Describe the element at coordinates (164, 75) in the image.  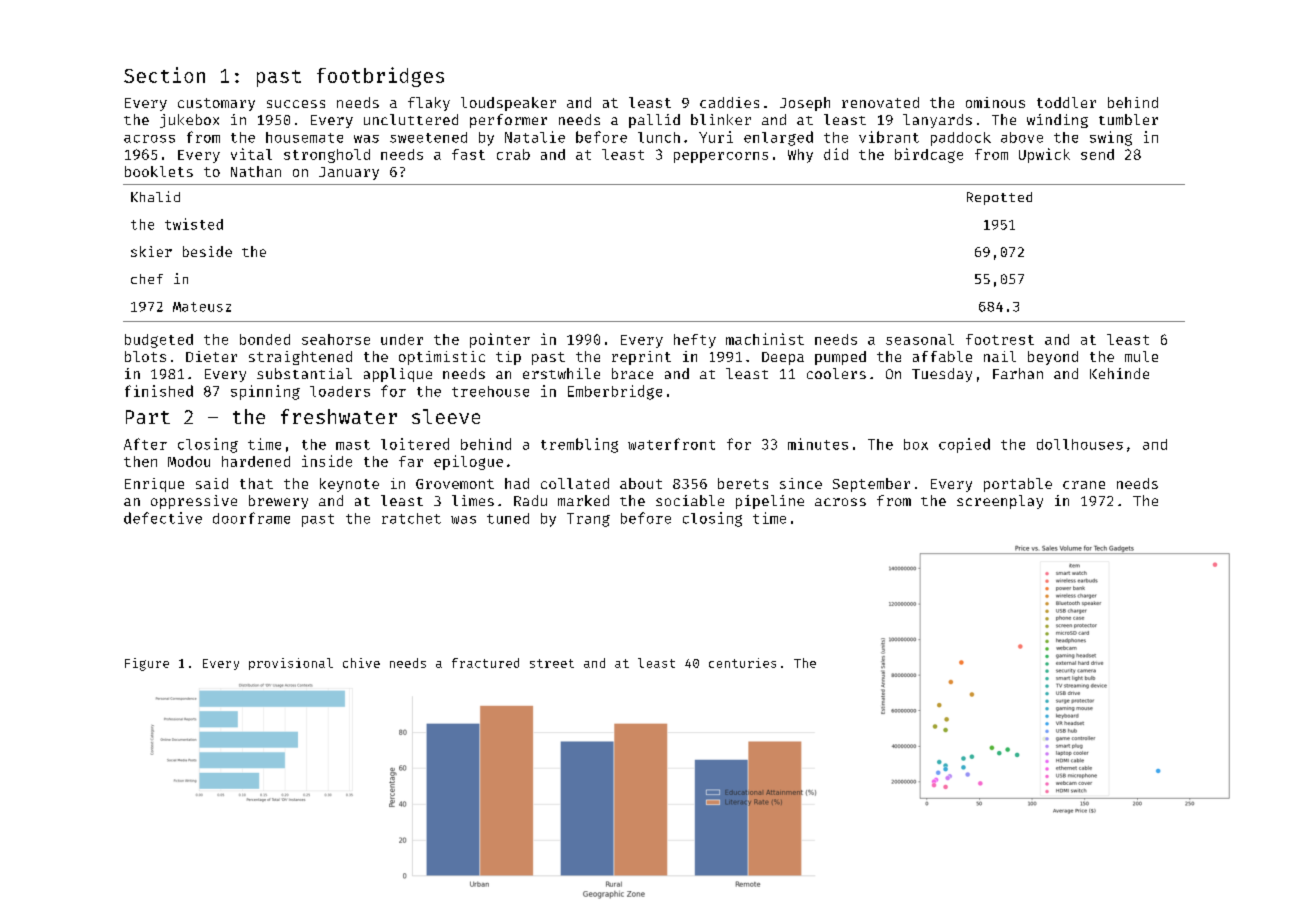
I see `Section` at that location.
